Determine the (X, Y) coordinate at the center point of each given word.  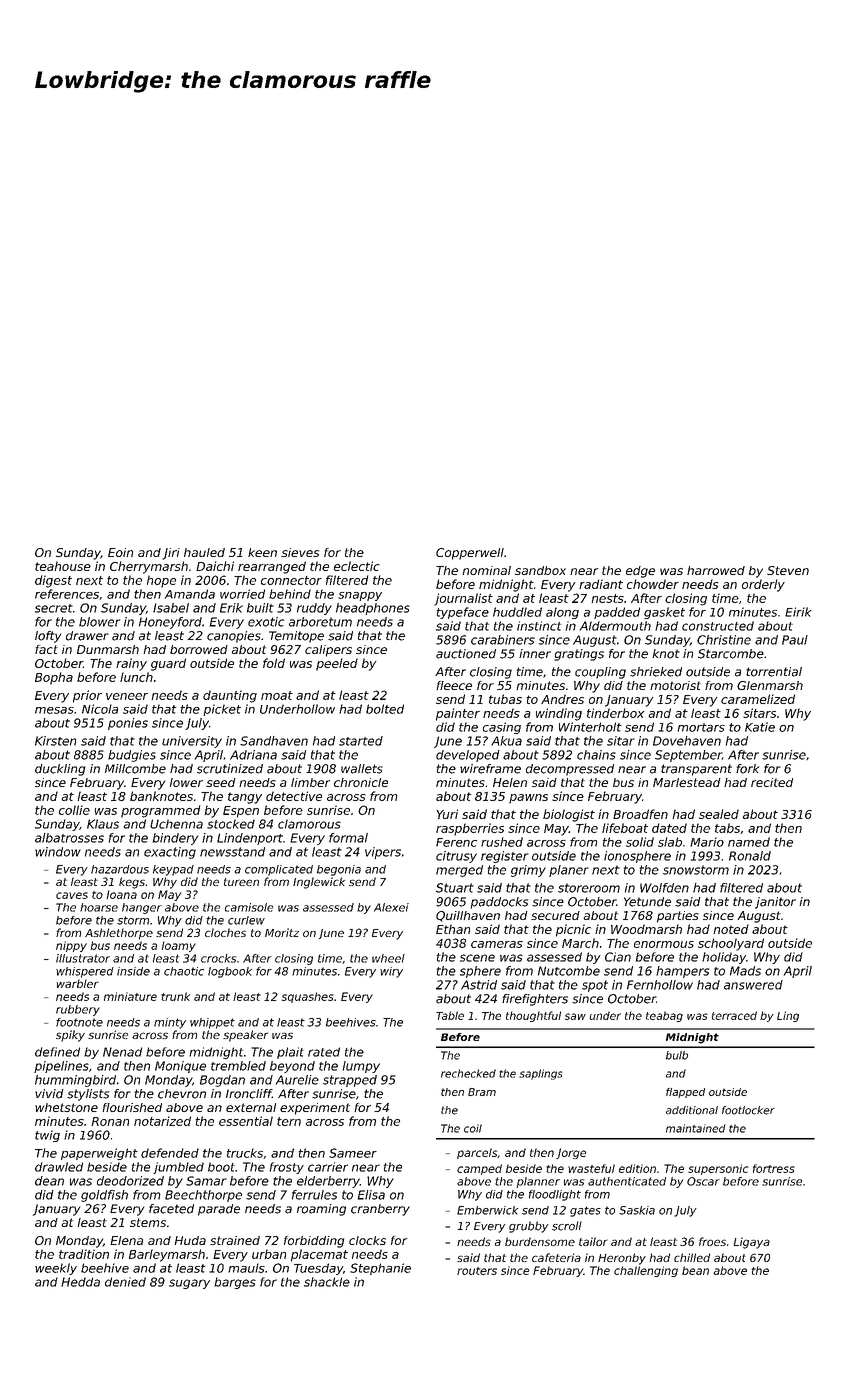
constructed (718, 626)
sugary (189, 1284)
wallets (362, 769)
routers (477, 1271)
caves (72, 895)
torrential (774, 672)
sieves (300, 552)
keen (262, 552)
